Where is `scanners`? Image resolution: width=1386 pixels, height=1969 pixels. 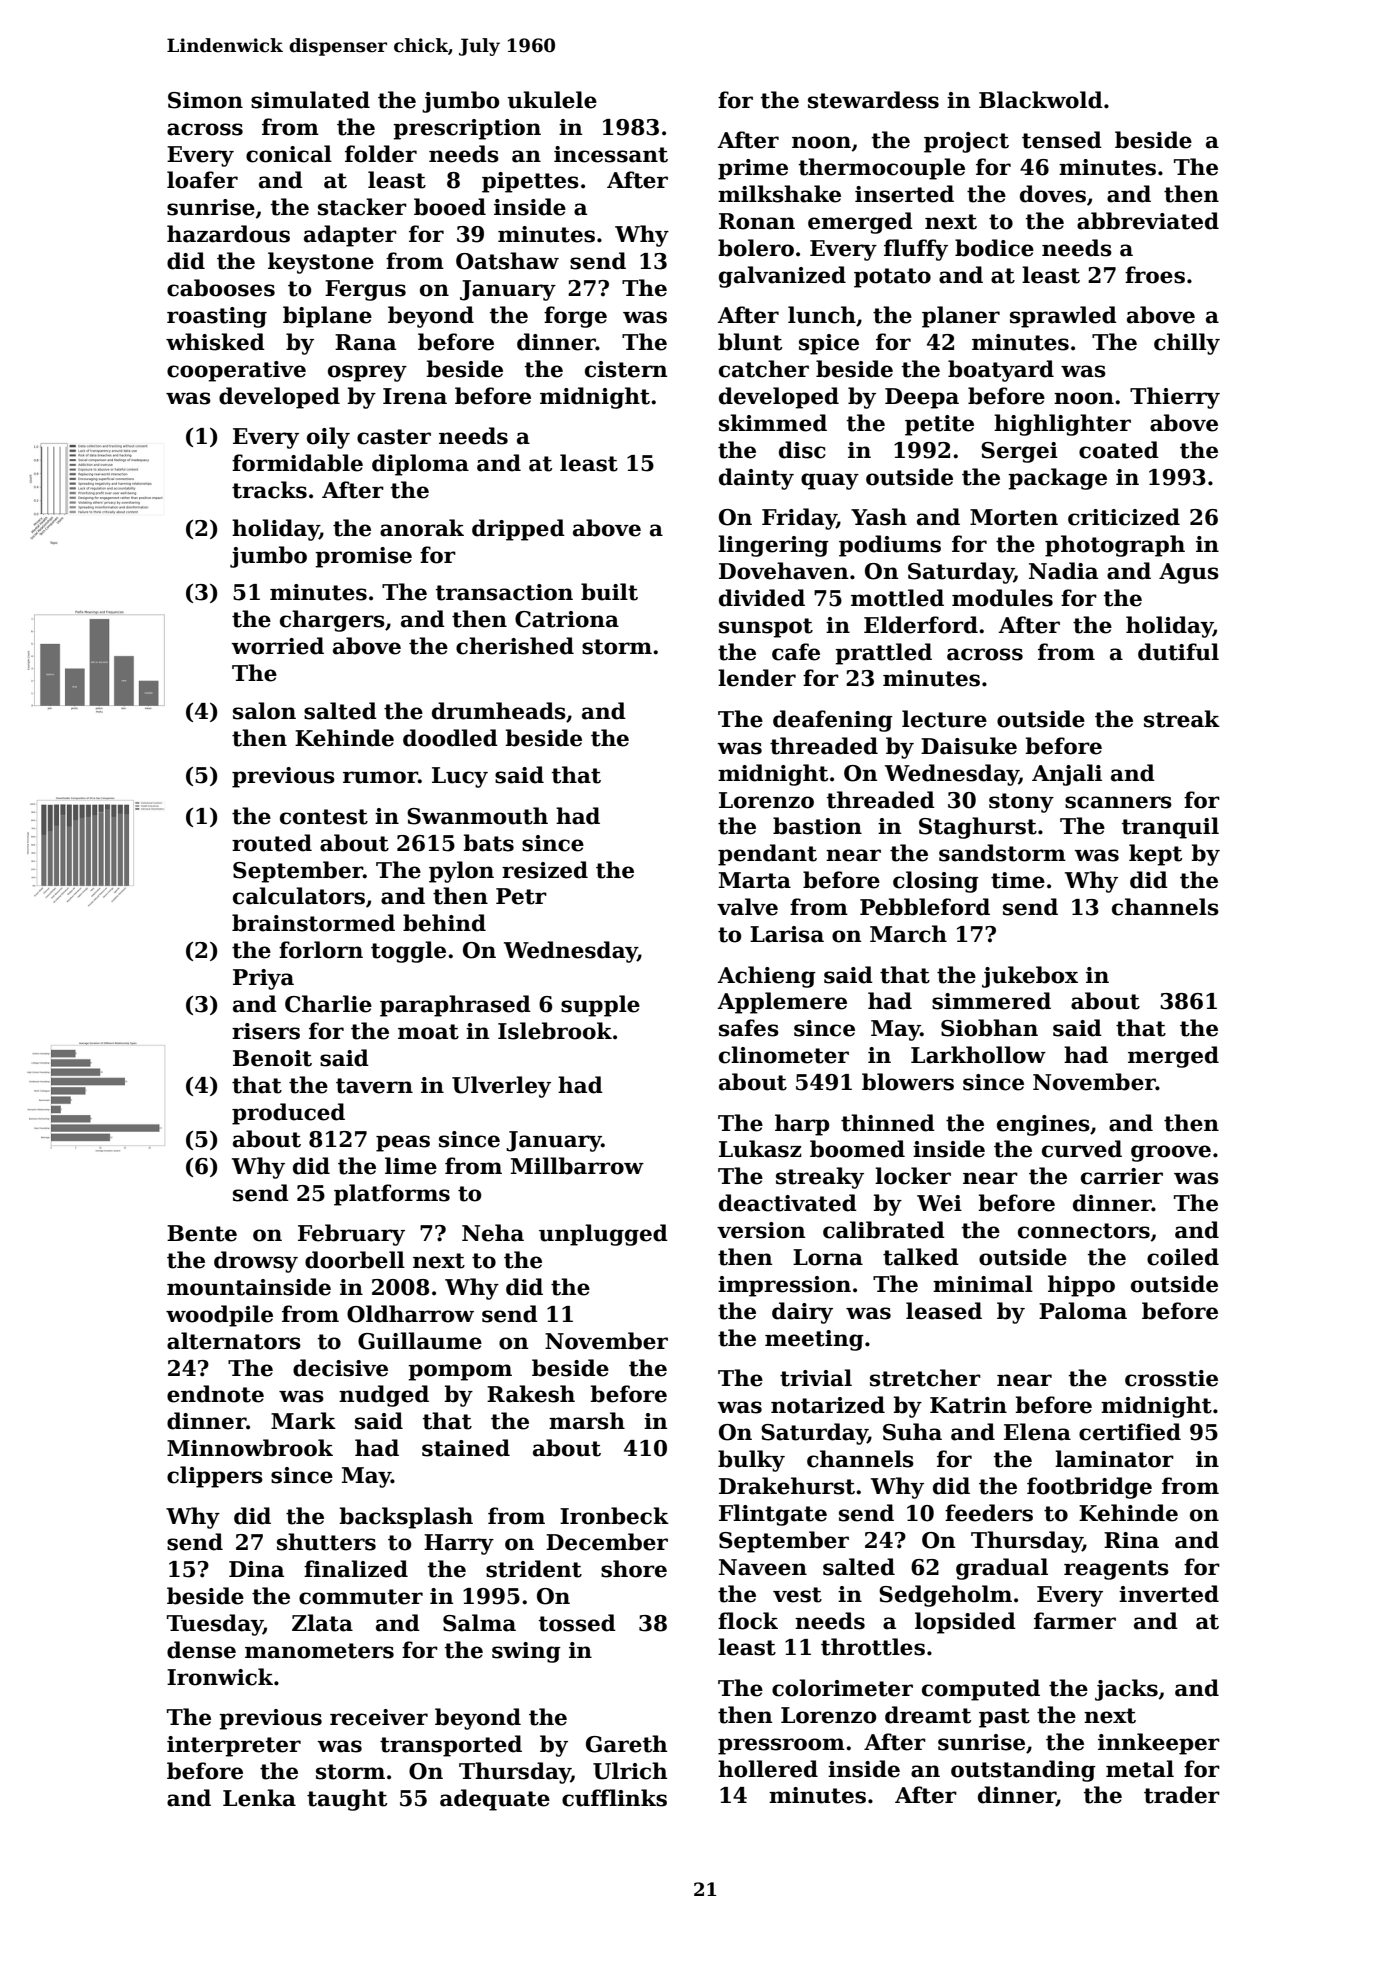 scanners is located at coordinates (1118, 802).
